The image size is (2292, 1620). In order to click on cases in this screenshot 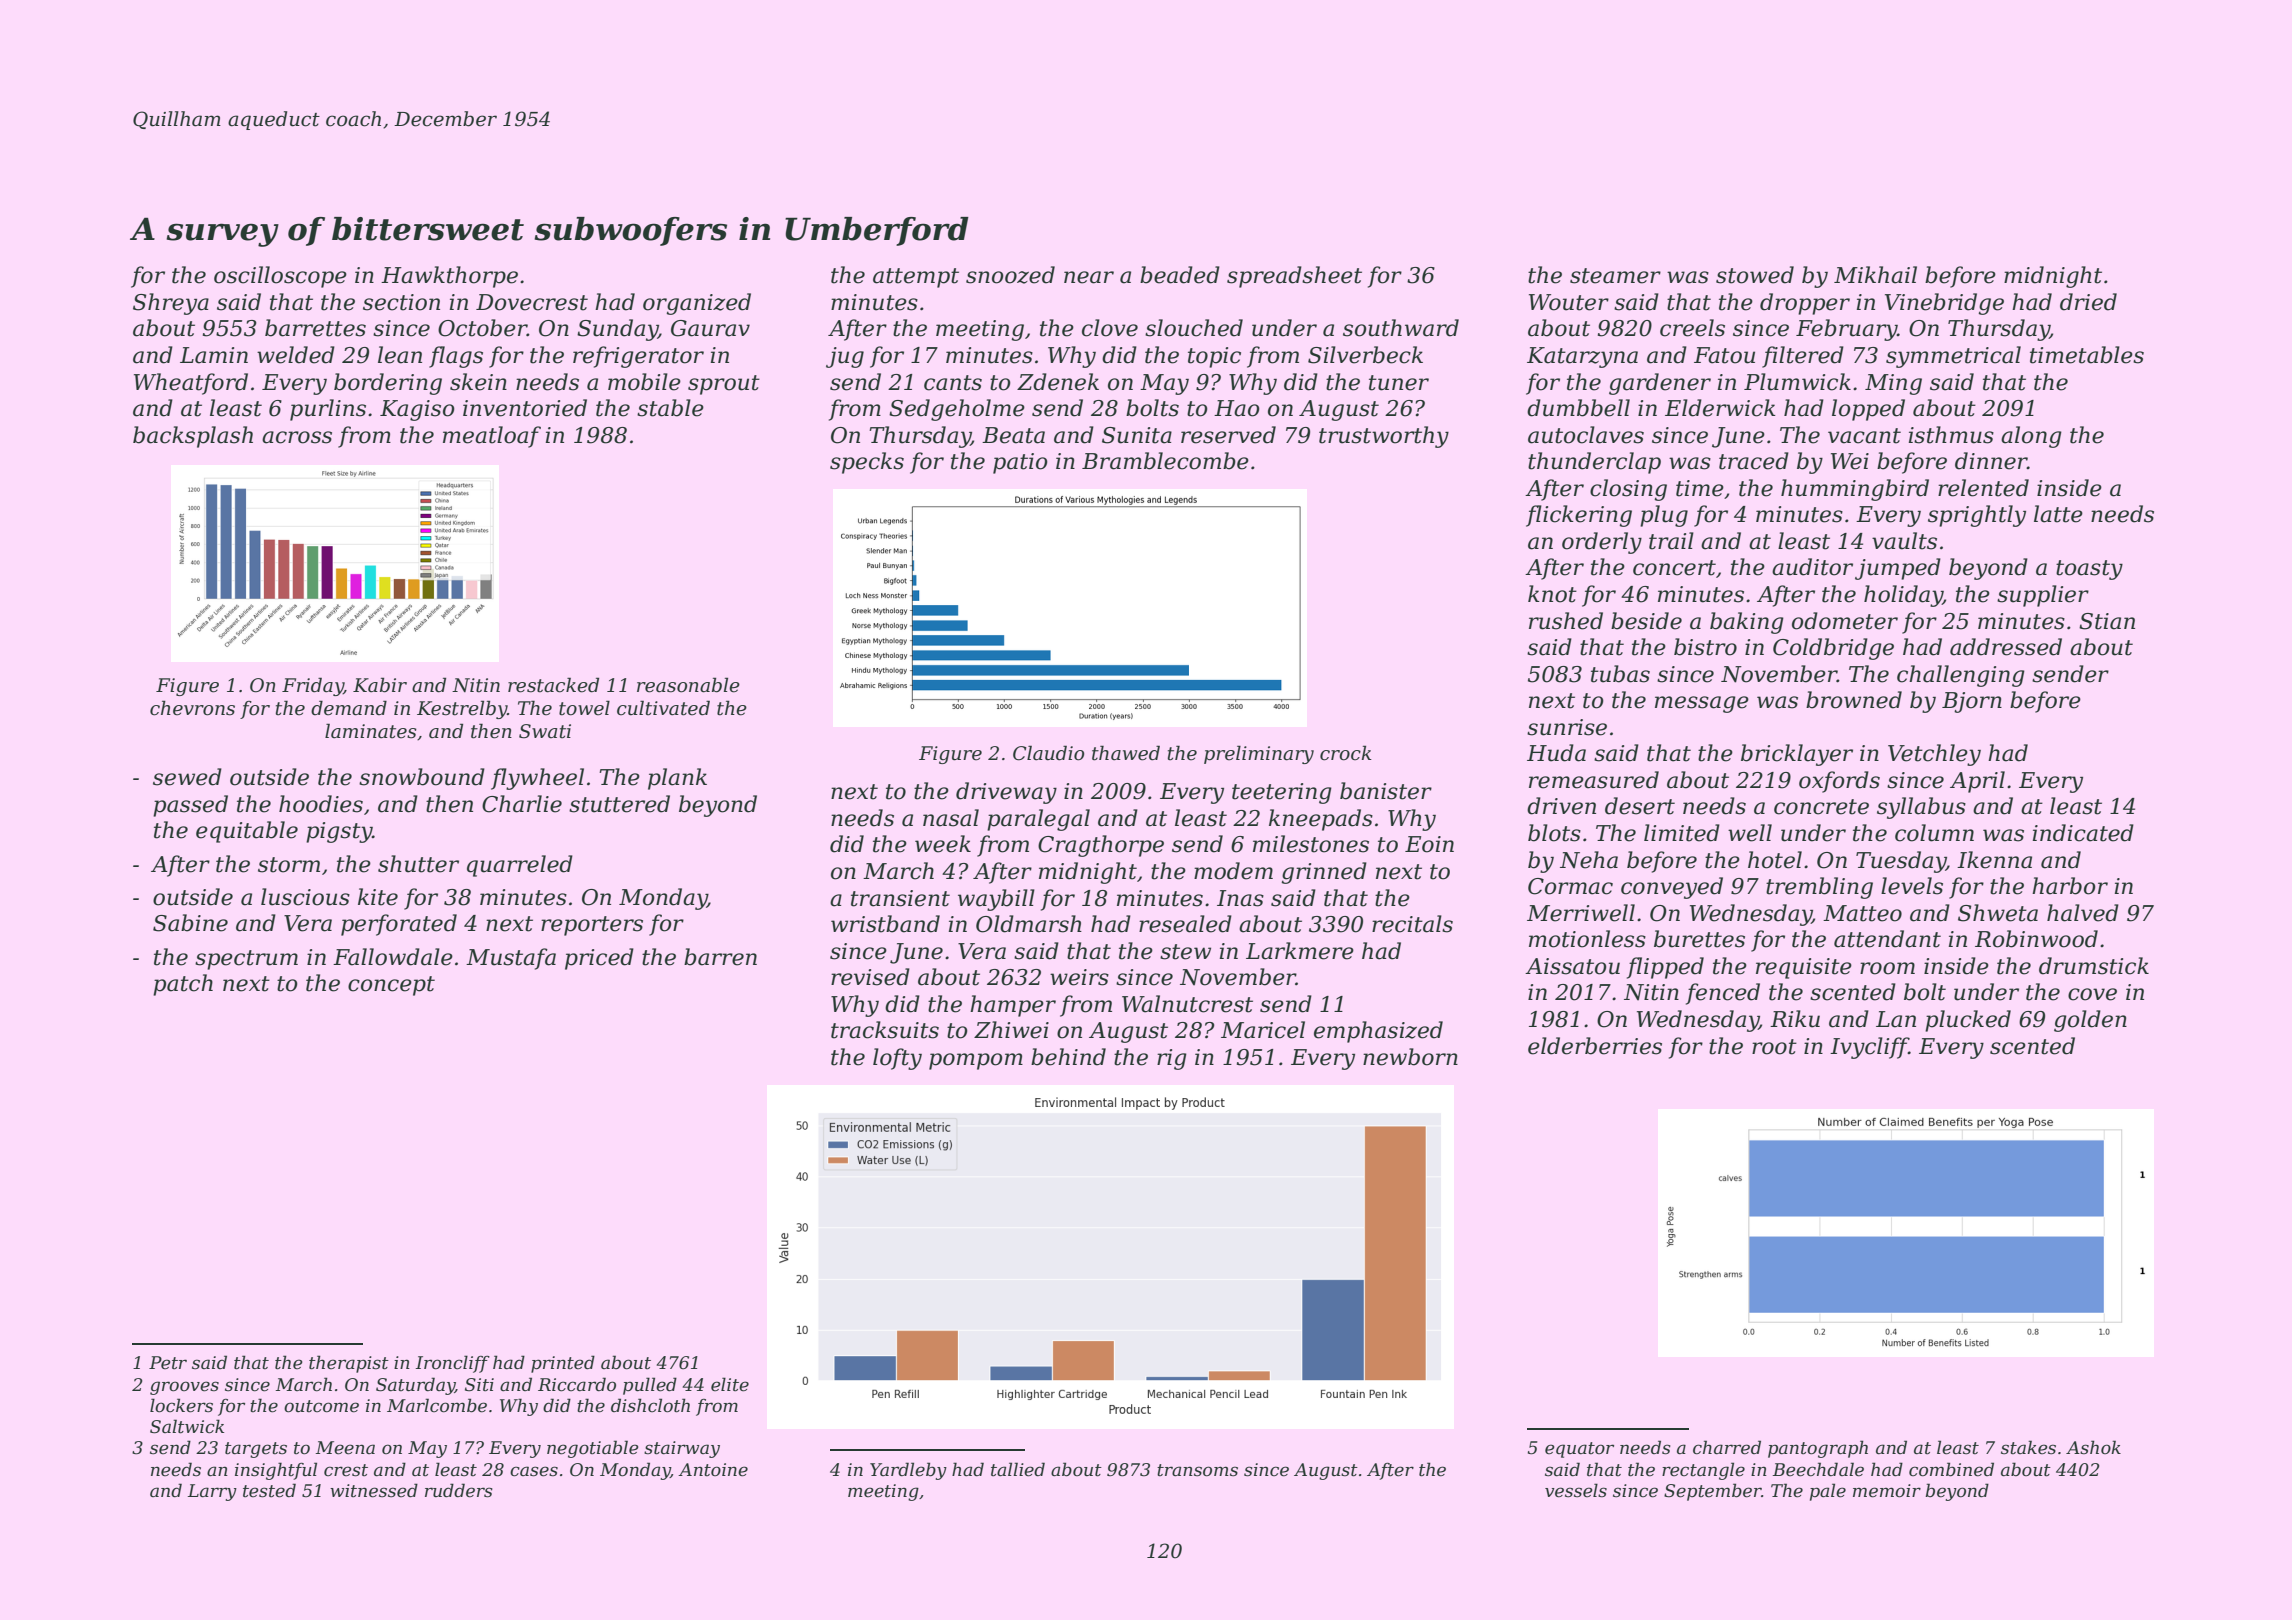, I will do `click(534, 1471)`.
